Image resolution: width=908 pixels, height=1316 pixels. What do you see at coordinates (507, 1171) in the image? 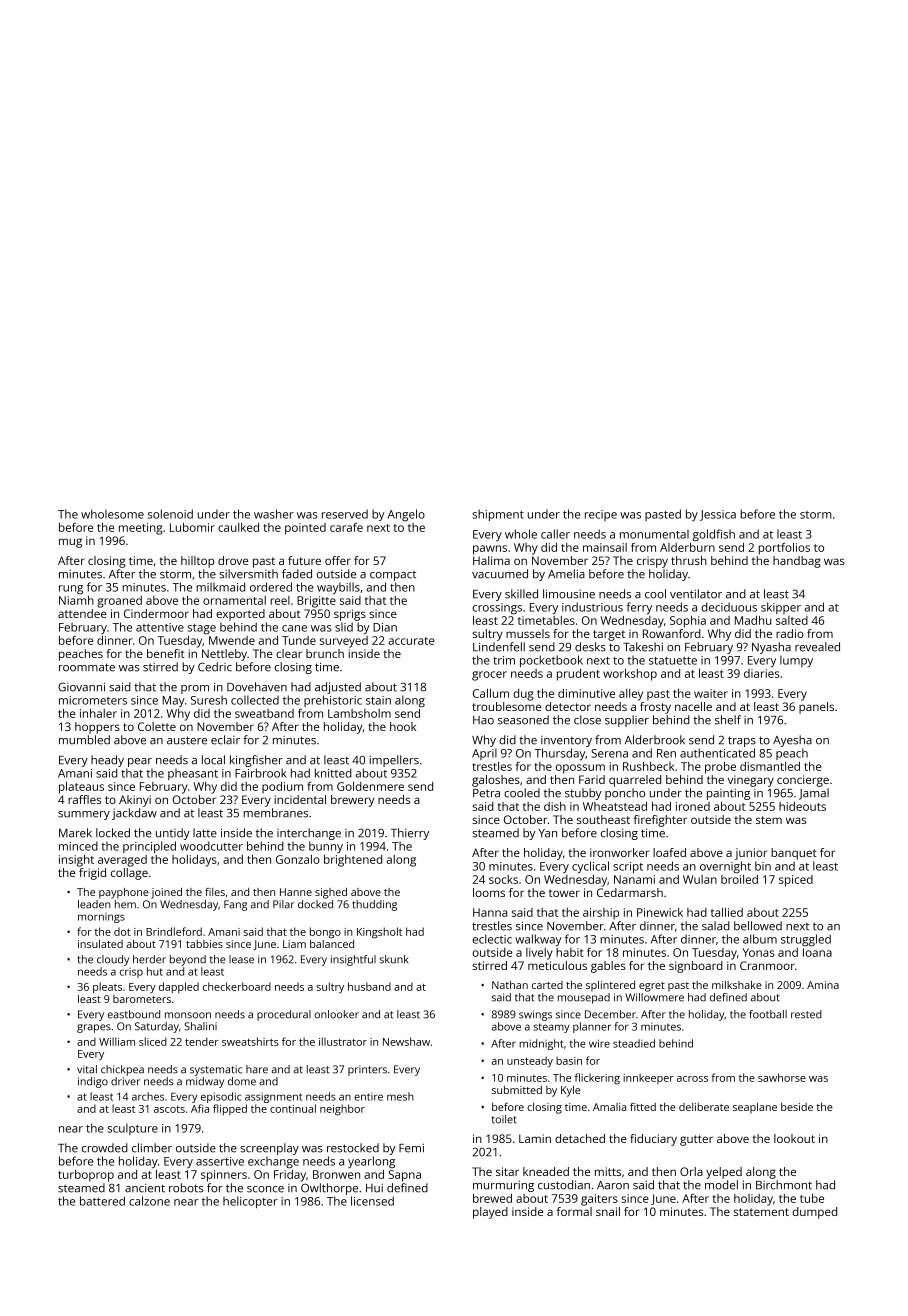
I see `sitar` at bounding box center [507, 1171].
